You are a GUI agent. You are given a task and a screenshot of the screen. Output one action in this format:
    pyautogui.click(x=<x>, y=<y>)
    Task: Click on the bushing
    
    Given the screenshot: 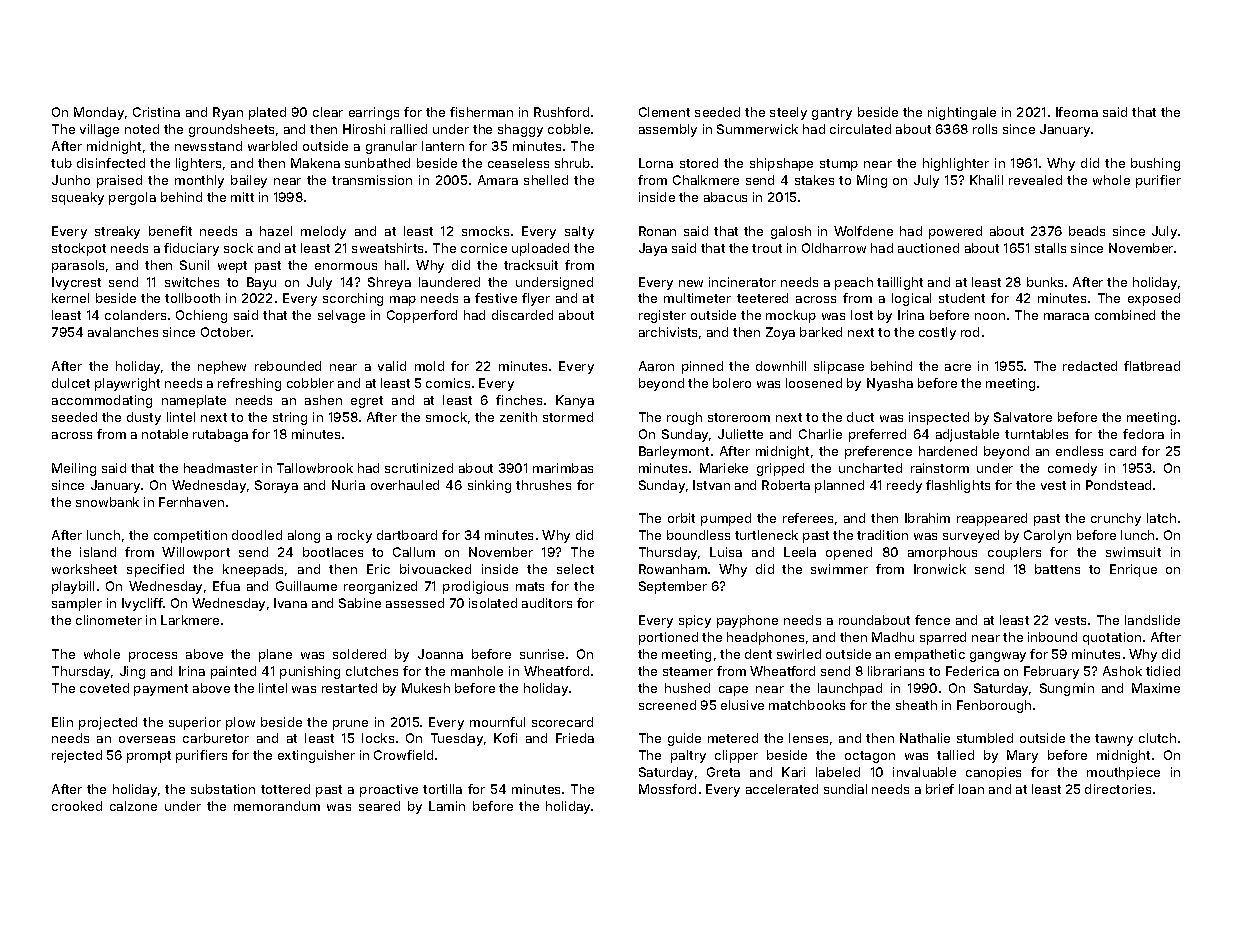 What is the action you would take?
    pyautogui.click(x=1155, y=164)
